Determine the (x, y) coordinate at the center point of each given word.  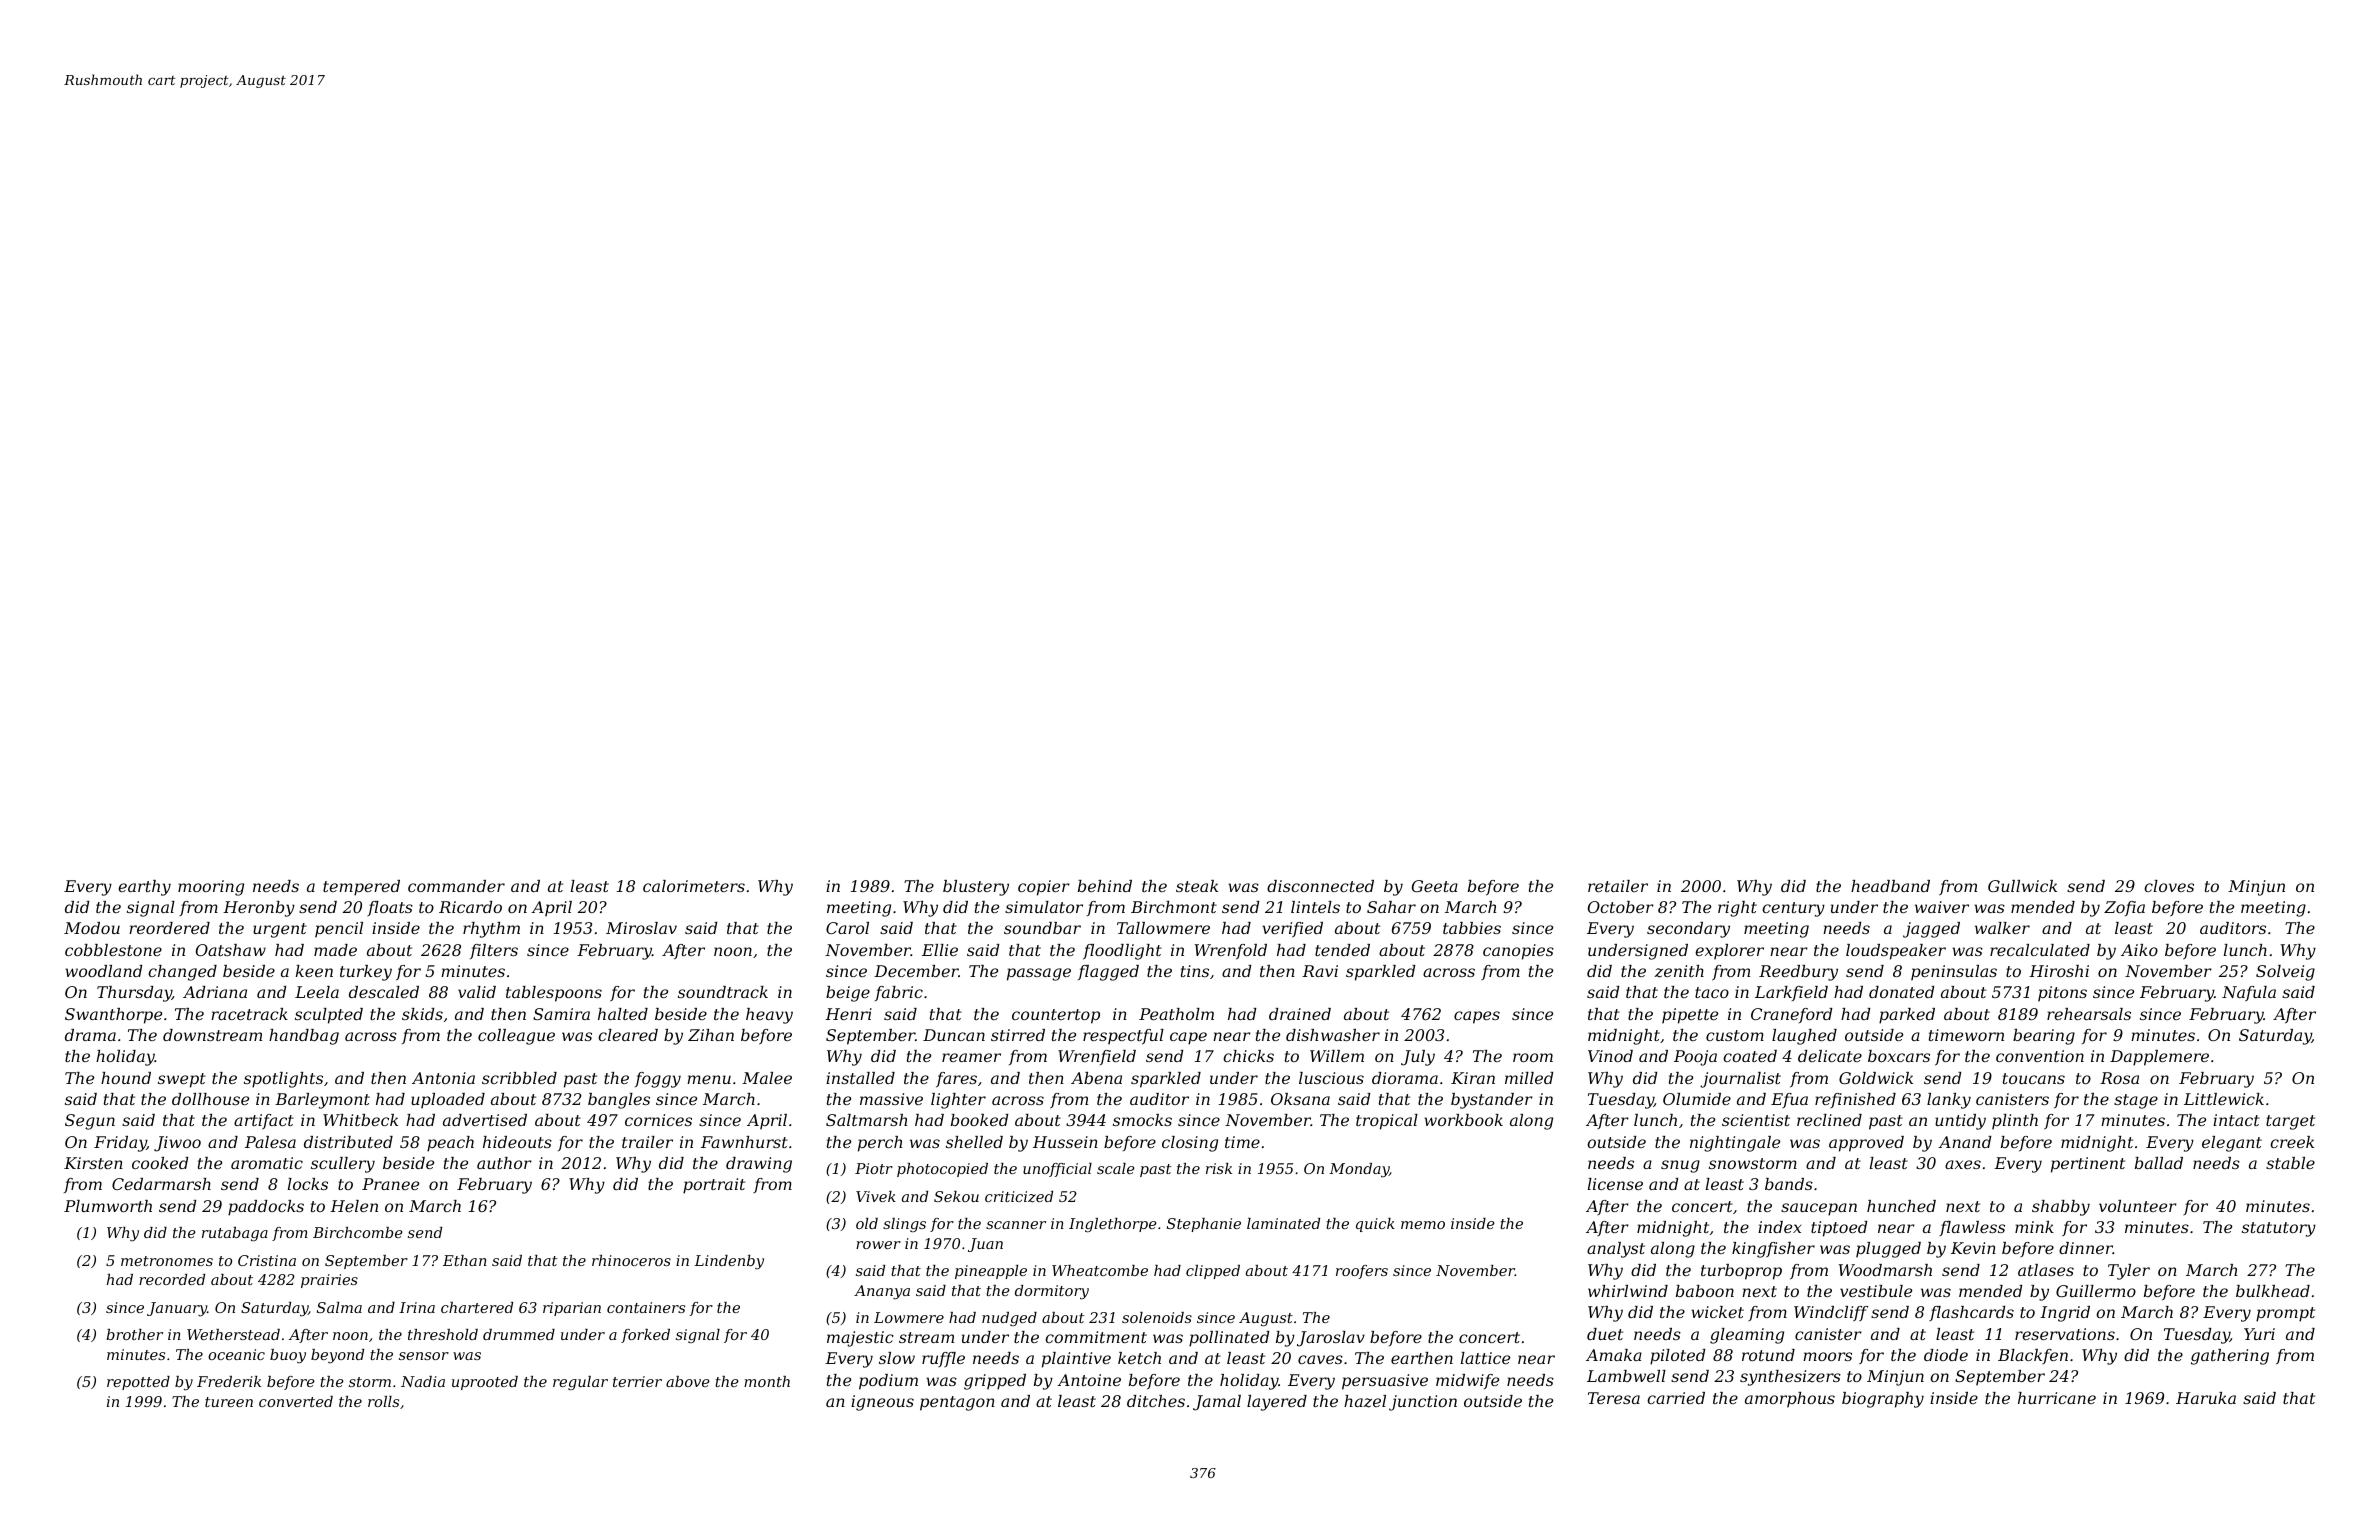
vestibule (1876, 1291)
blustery (976, 888)
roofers (1362, 1272)
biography (1883, 1400)
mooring (211, 888)
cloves (2169, 886)
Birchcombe (358, 1232)
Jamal (1217, 1403)
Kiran (1473, 1078)
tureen (229, 1402)
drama (90, 1035)
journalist (1740, 1080)
